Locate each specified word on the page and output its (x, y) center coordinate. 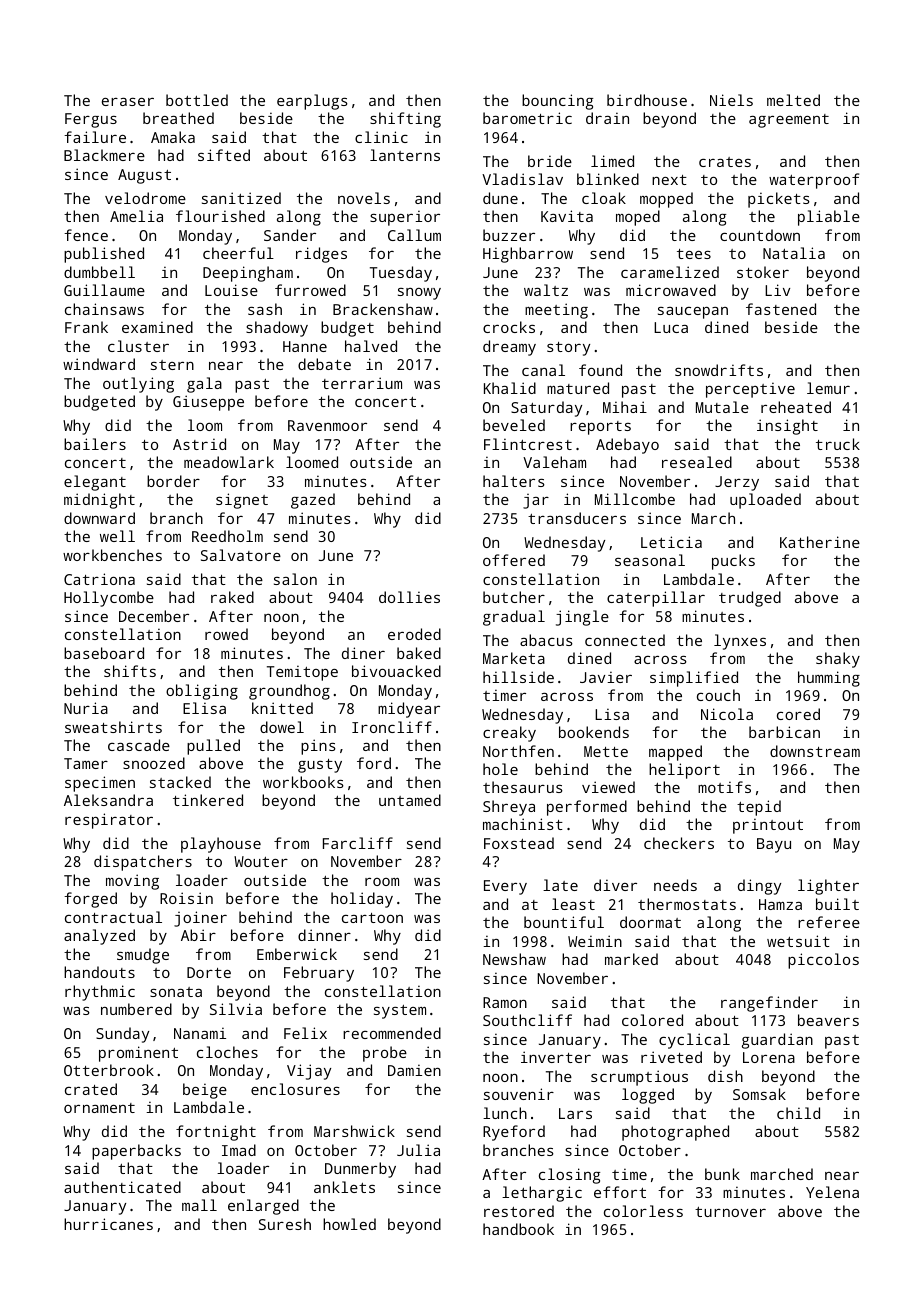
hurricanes (108, 1224)
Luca (671, 327)
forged (90, 900)
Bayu (774, 845)
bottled (197, 100)
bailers (95, 444)
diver (615, 885)
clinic (381, 137)
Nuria (86, 708)
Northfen (518, 751)
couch (718, 695)
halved (371, 346)
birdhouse (647, 100)
